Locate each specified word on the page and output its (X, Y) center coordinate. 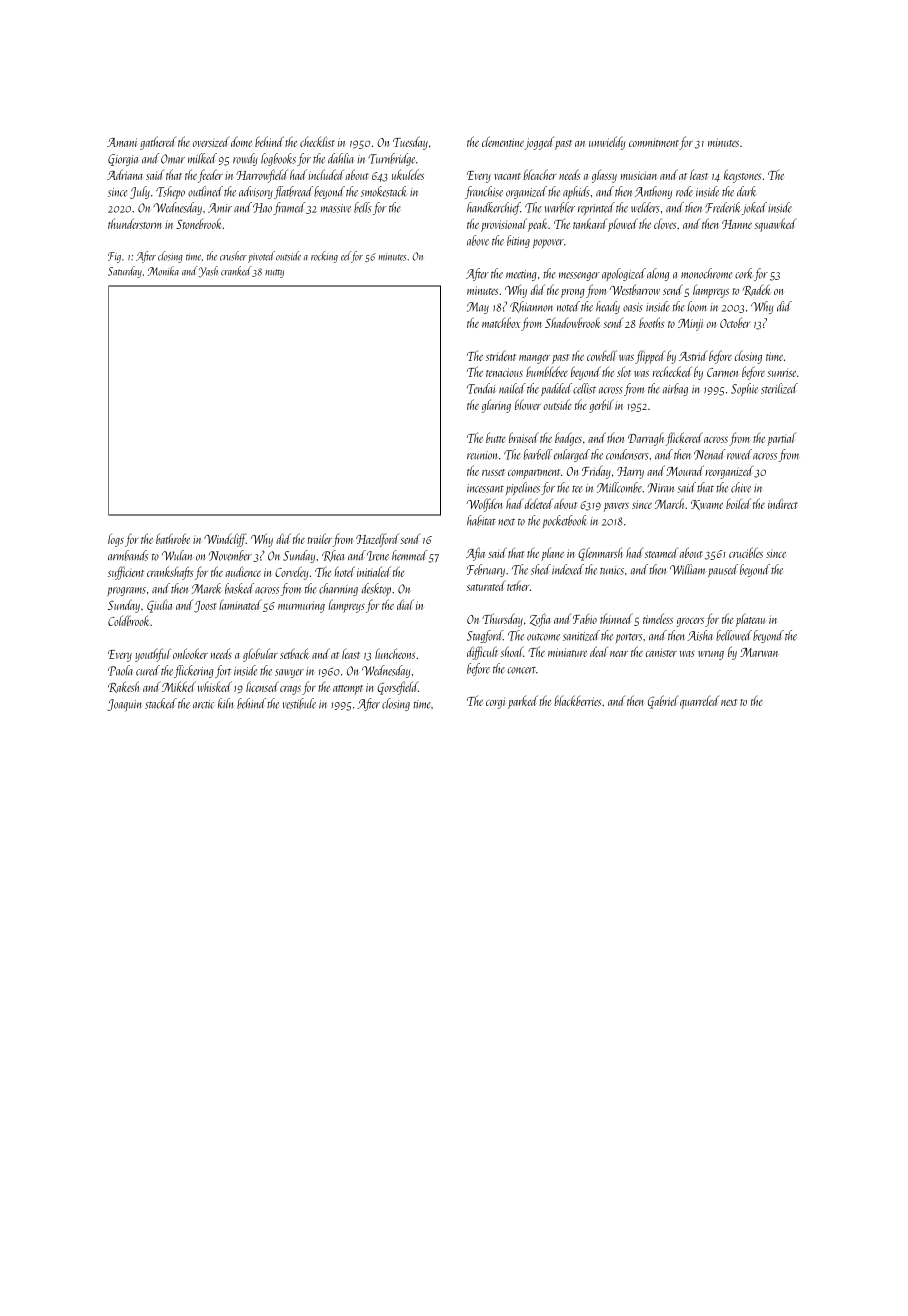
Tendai (481, 388)
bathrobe (173, 538)
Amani (122, 142)
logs (116, 540)
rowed (739, 454)
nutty (274, 273)
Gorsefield (397, 688)
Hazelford (377, 540)
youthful (153, 655)
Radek (757, 290)
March (670, 503)
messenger (579, 276)
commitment (654, 143)
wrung (711, 655)
